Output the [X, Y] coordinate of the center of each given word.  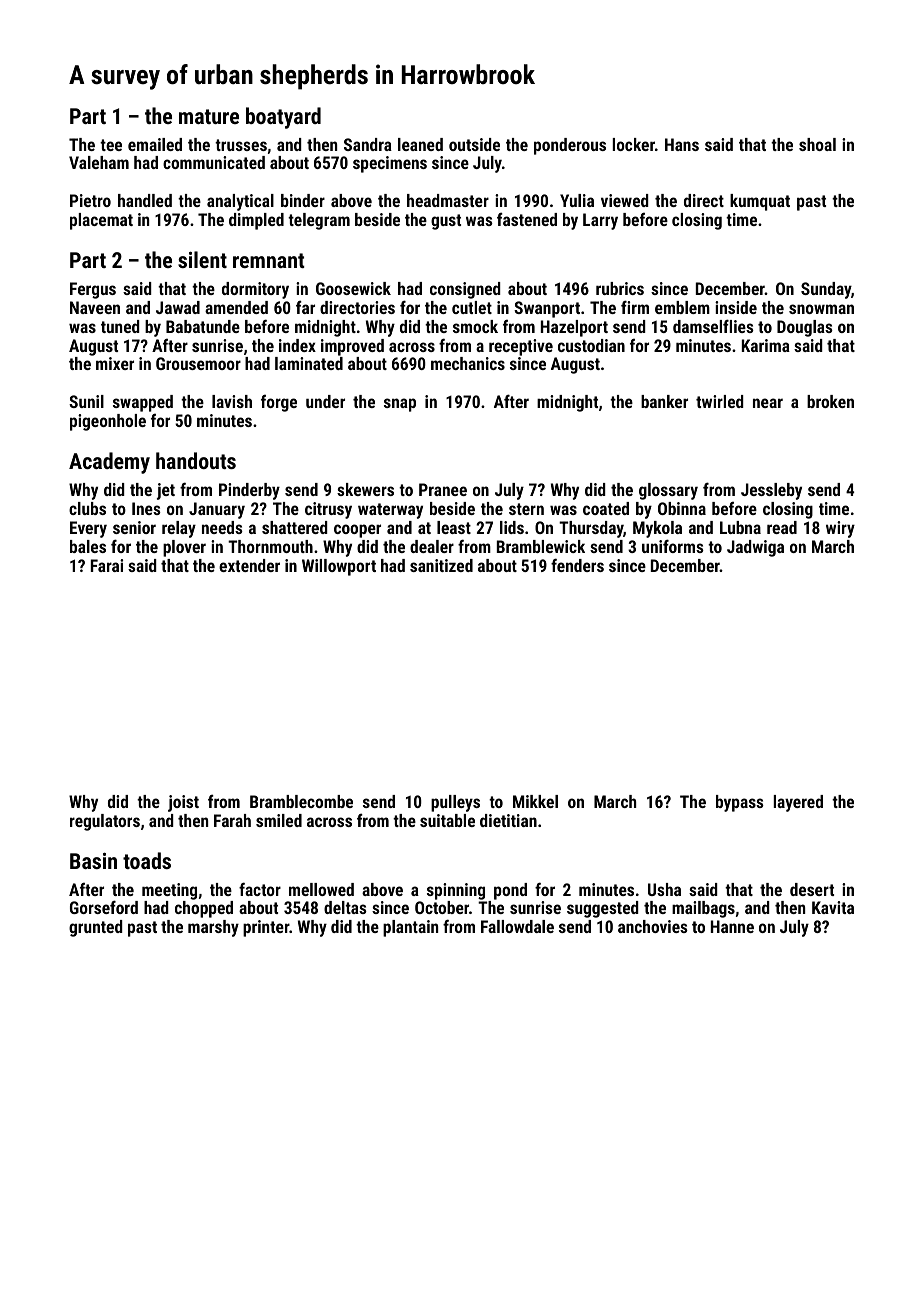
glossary [668, 491]
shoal [817, 144]
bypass [740, 803]
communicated [214, 162]
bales [88, 546]
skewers [365, 489]
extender [249, 565]
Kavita [833, 907]
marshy [213, 928]
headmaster [448, 200]
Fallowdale [517, 926]
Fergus [93, 290]
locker [633, 144]
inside [736, 307]
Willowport [339, 567]
